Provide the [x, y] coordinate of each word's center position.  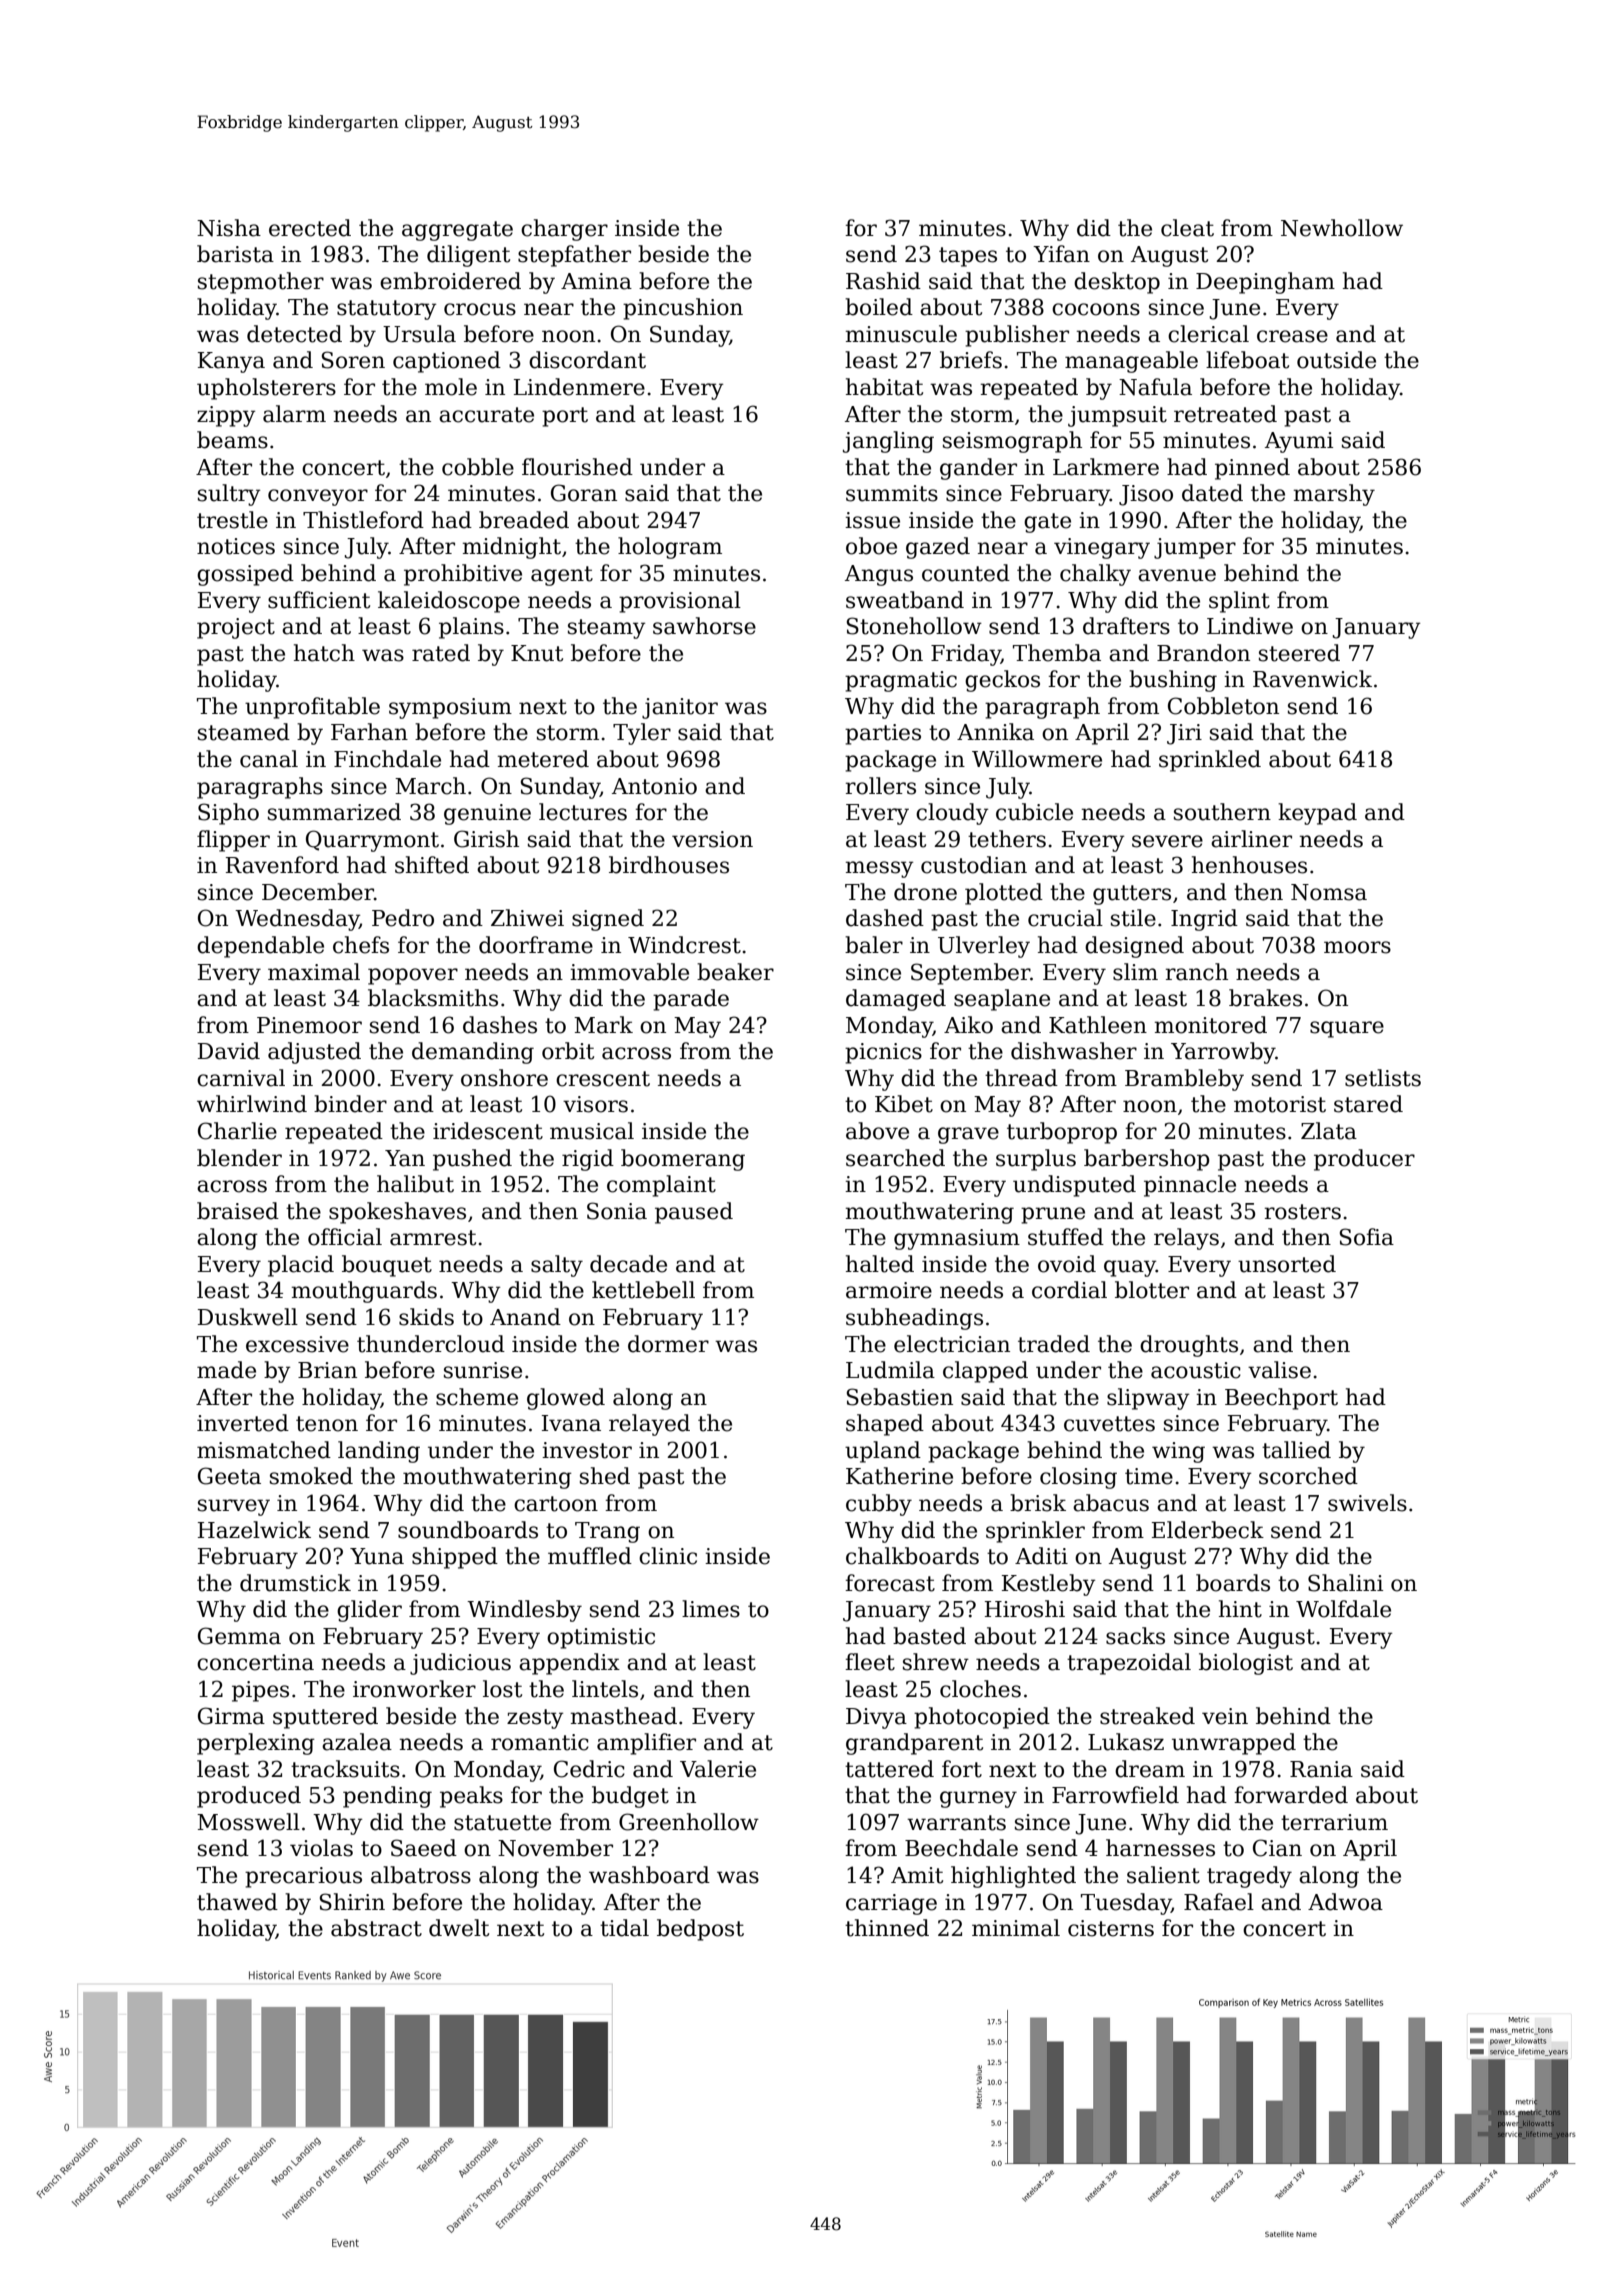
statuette [502, 1823]
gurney [978, 1799]
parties [883, 734]
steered [1299, 653]
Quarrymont [372, 841]
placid [301, 1266]
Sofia [1367, 1237]
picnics [883, 1053]
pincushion [683, 309]
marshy [1334, 495]
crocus [480, 309]
